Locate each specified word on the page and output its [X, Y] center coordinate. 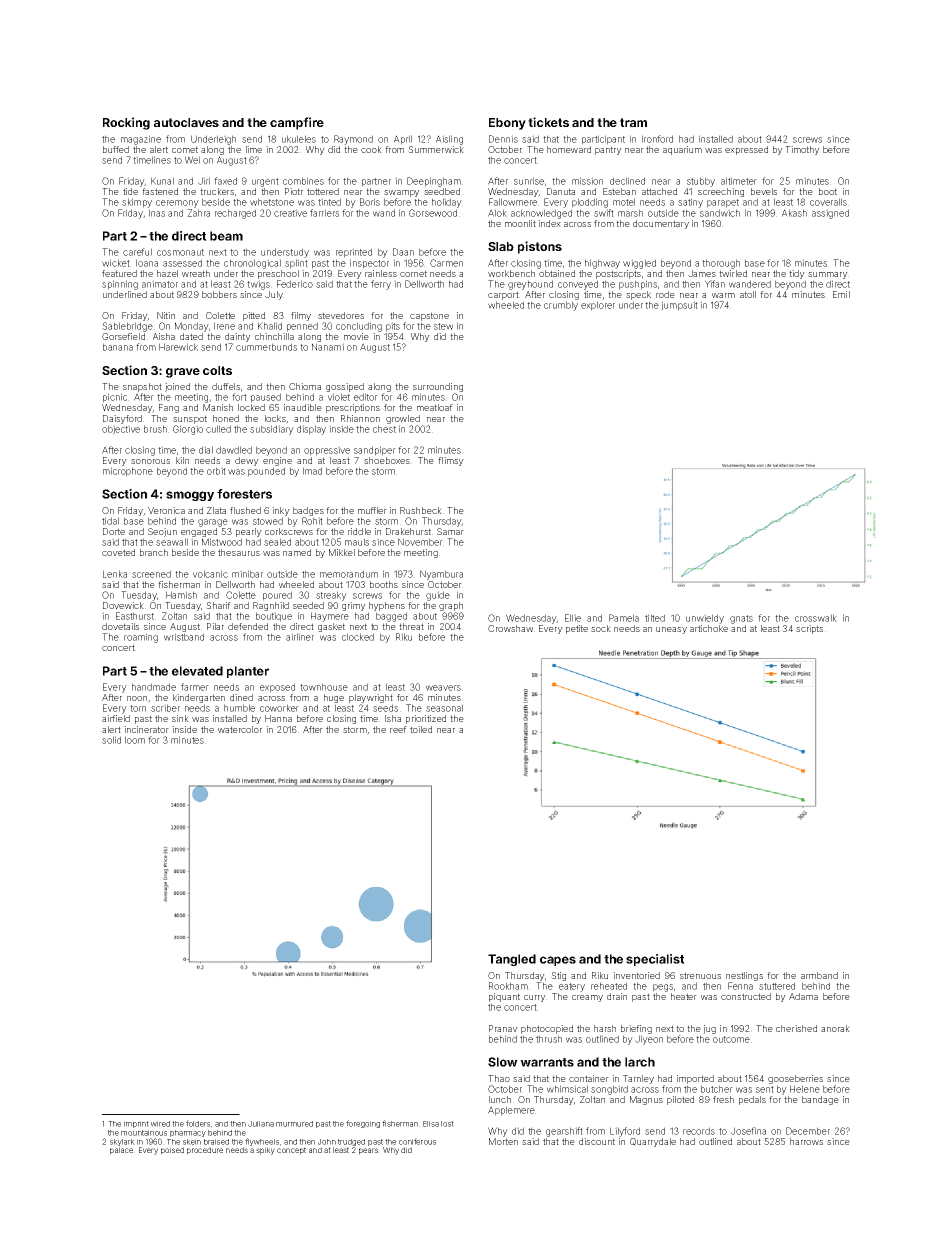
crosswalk [816, 618]
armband [819, 975]
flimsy [451, 461]
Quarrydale [653, 1142]
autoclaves [186, 122]
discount [597, 1141]
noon [137, 698]
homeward [569, 149]
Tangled [512, 960]
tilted [655, 618]
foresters [244, 494]
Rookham [508, 986]
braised [216, 1142]
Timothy [802, 150]
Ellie [573, 618]
